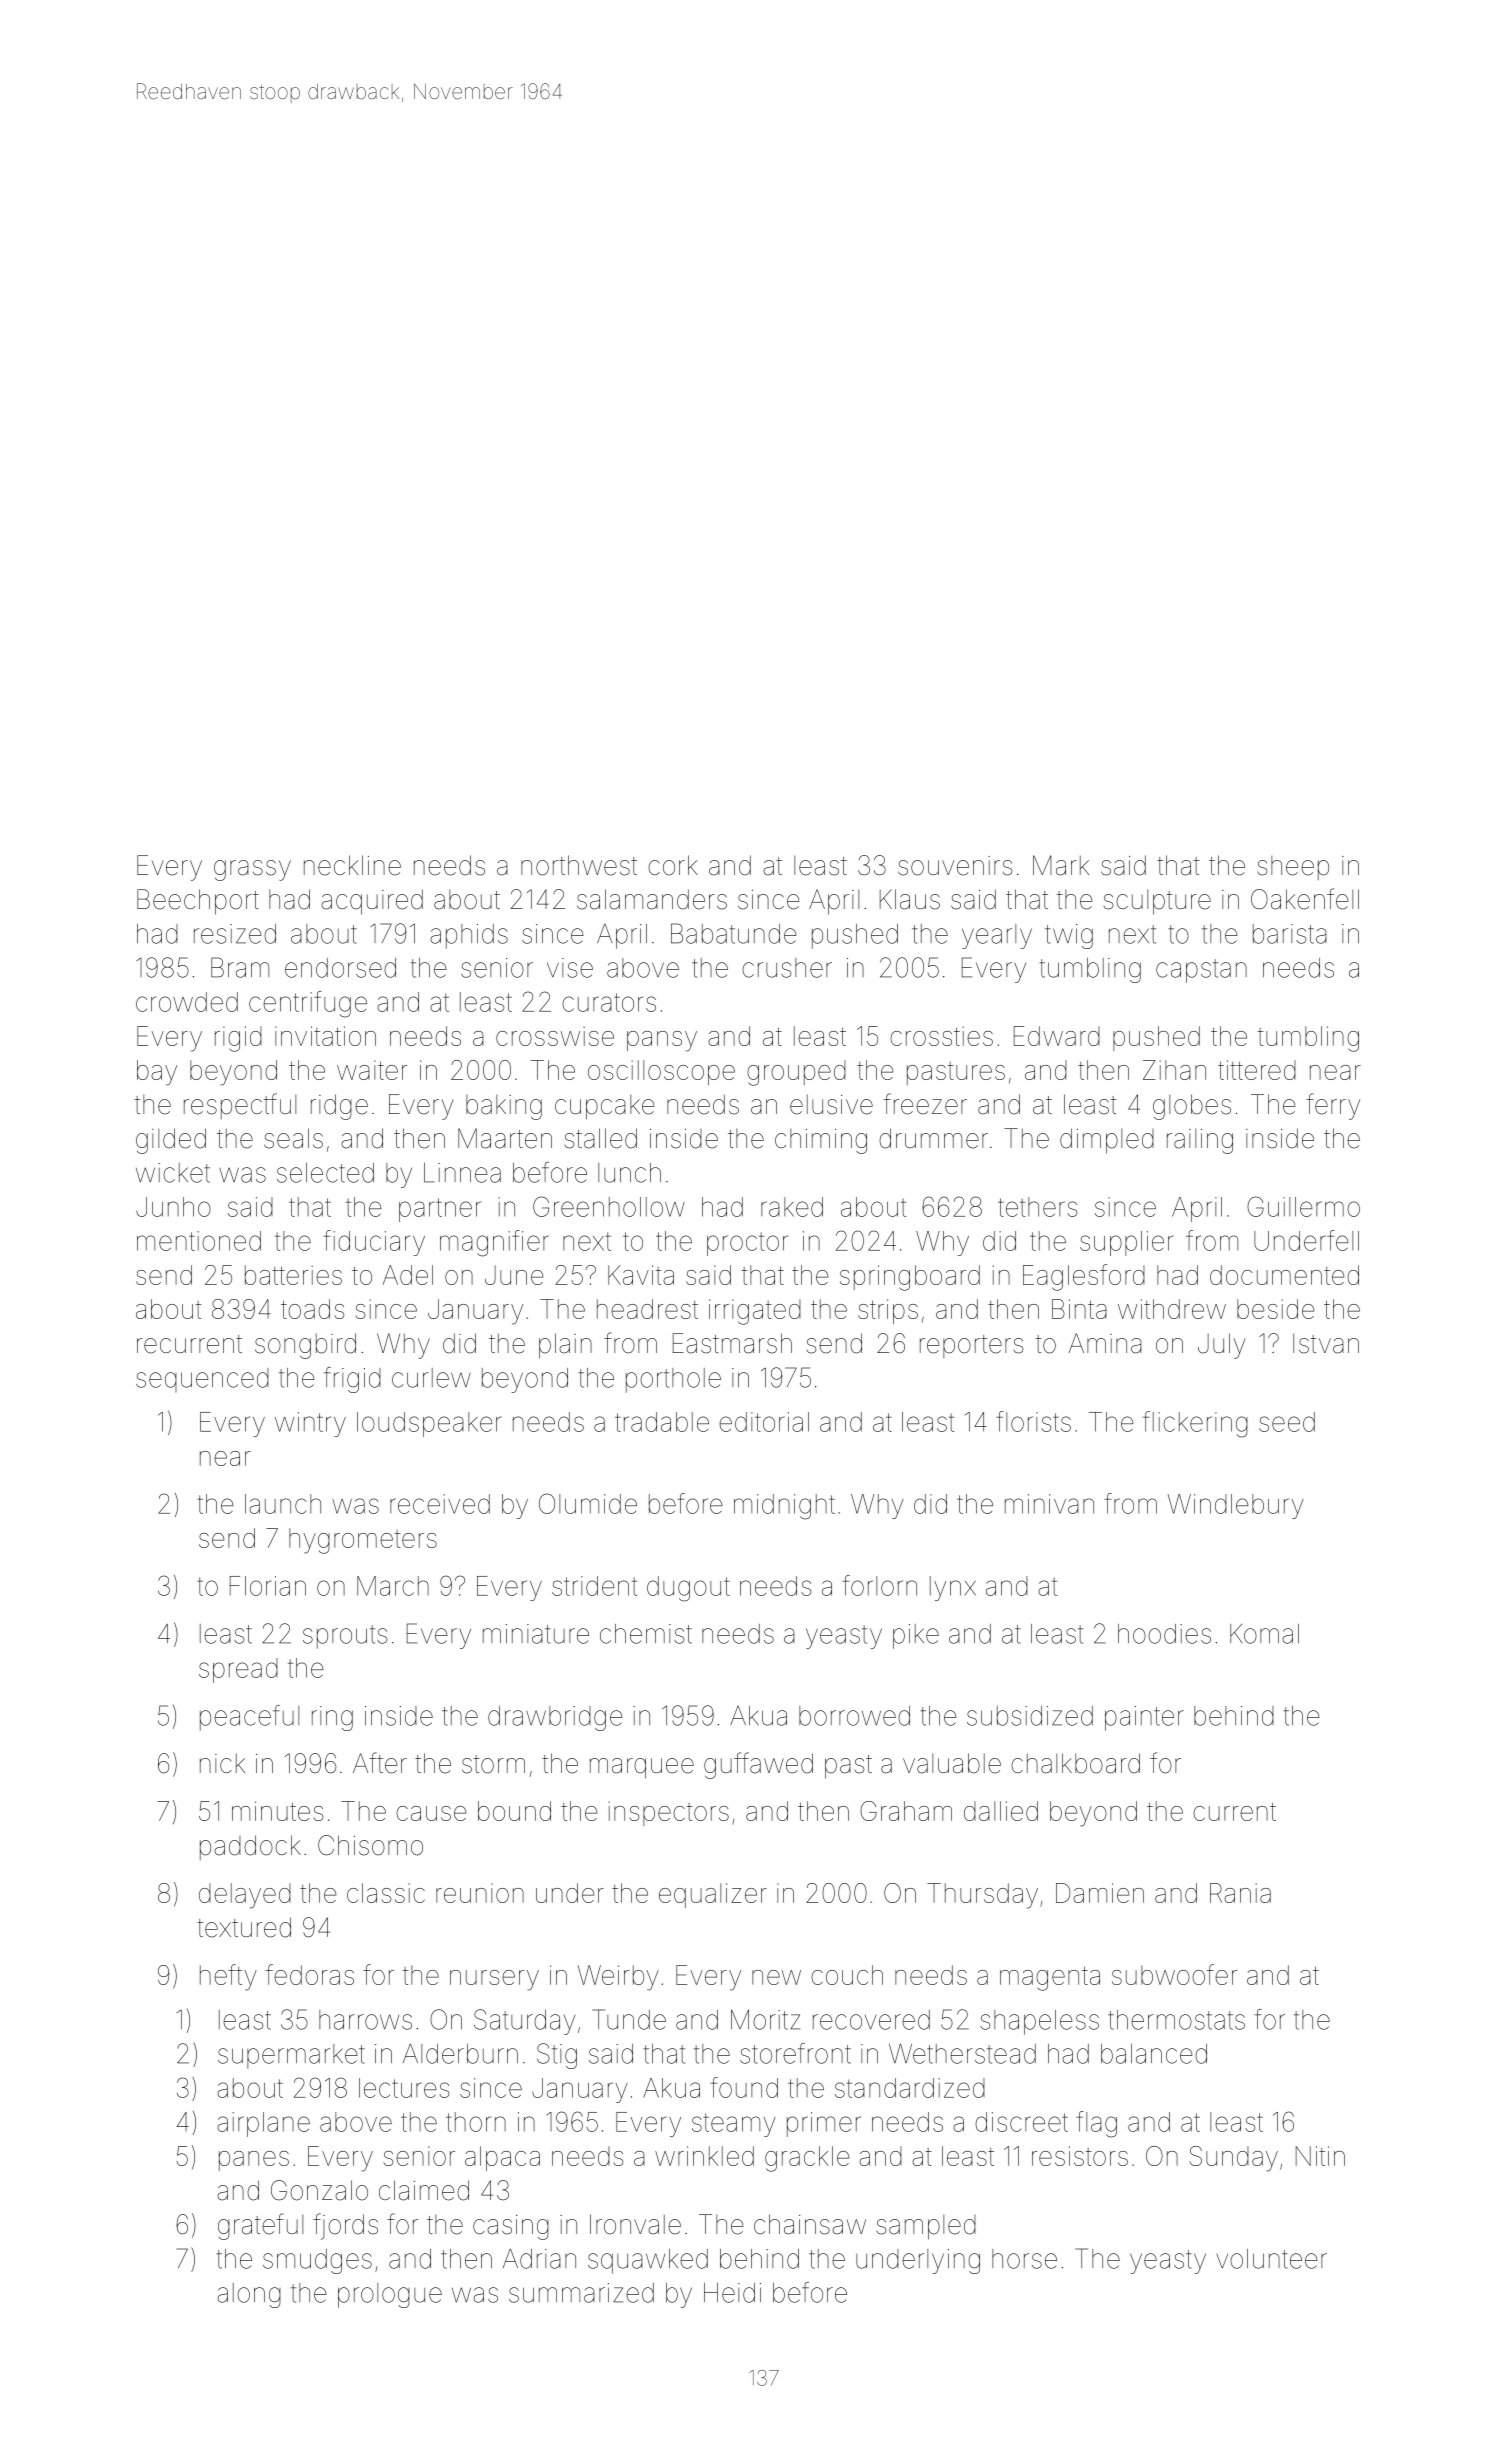 This document has height=2464, width=1496. What do you see at coordinates (1157, 902) in the document?
I see `sculpture` at bounding box center [1157, 902].
